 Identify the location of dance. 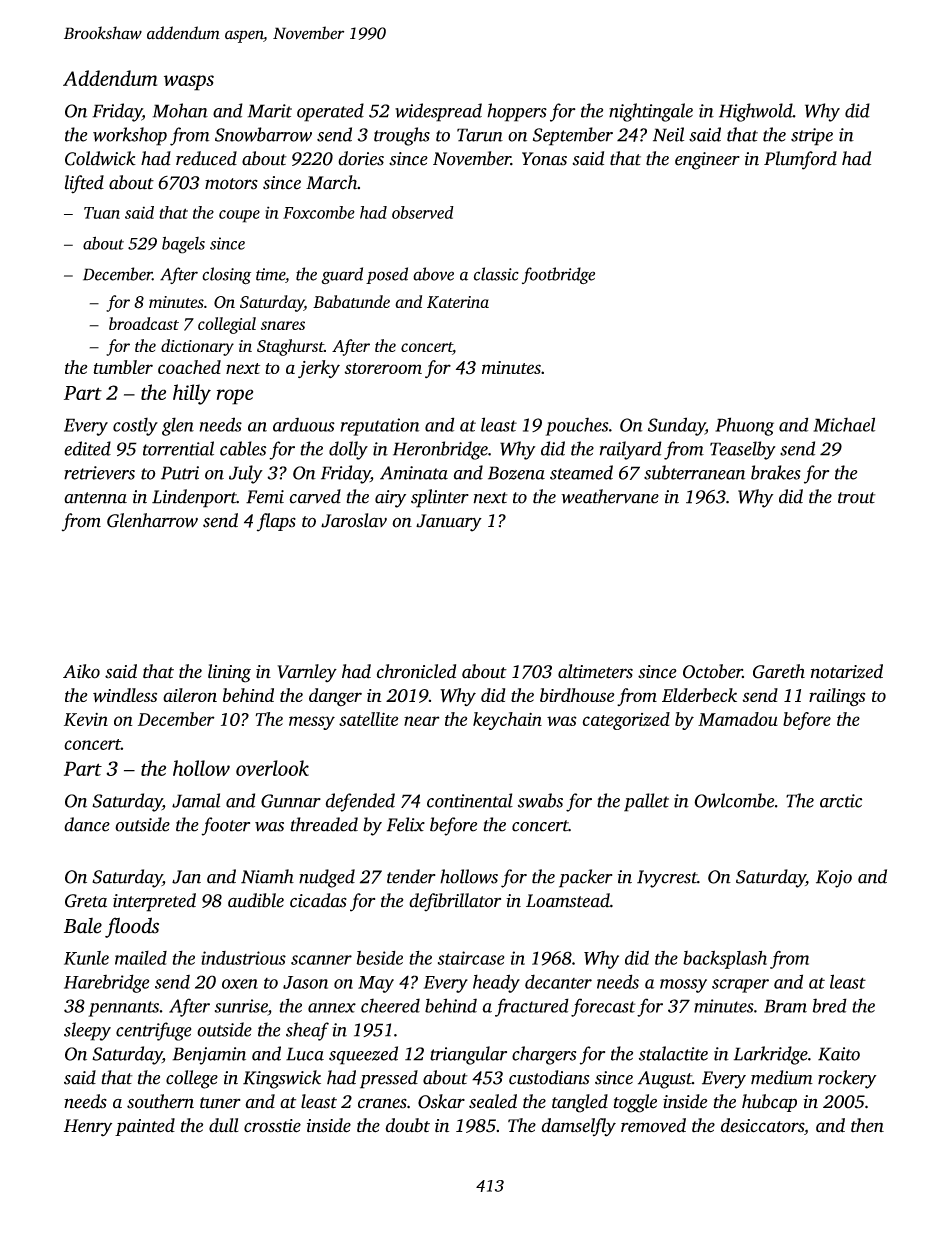
(87, 824).
